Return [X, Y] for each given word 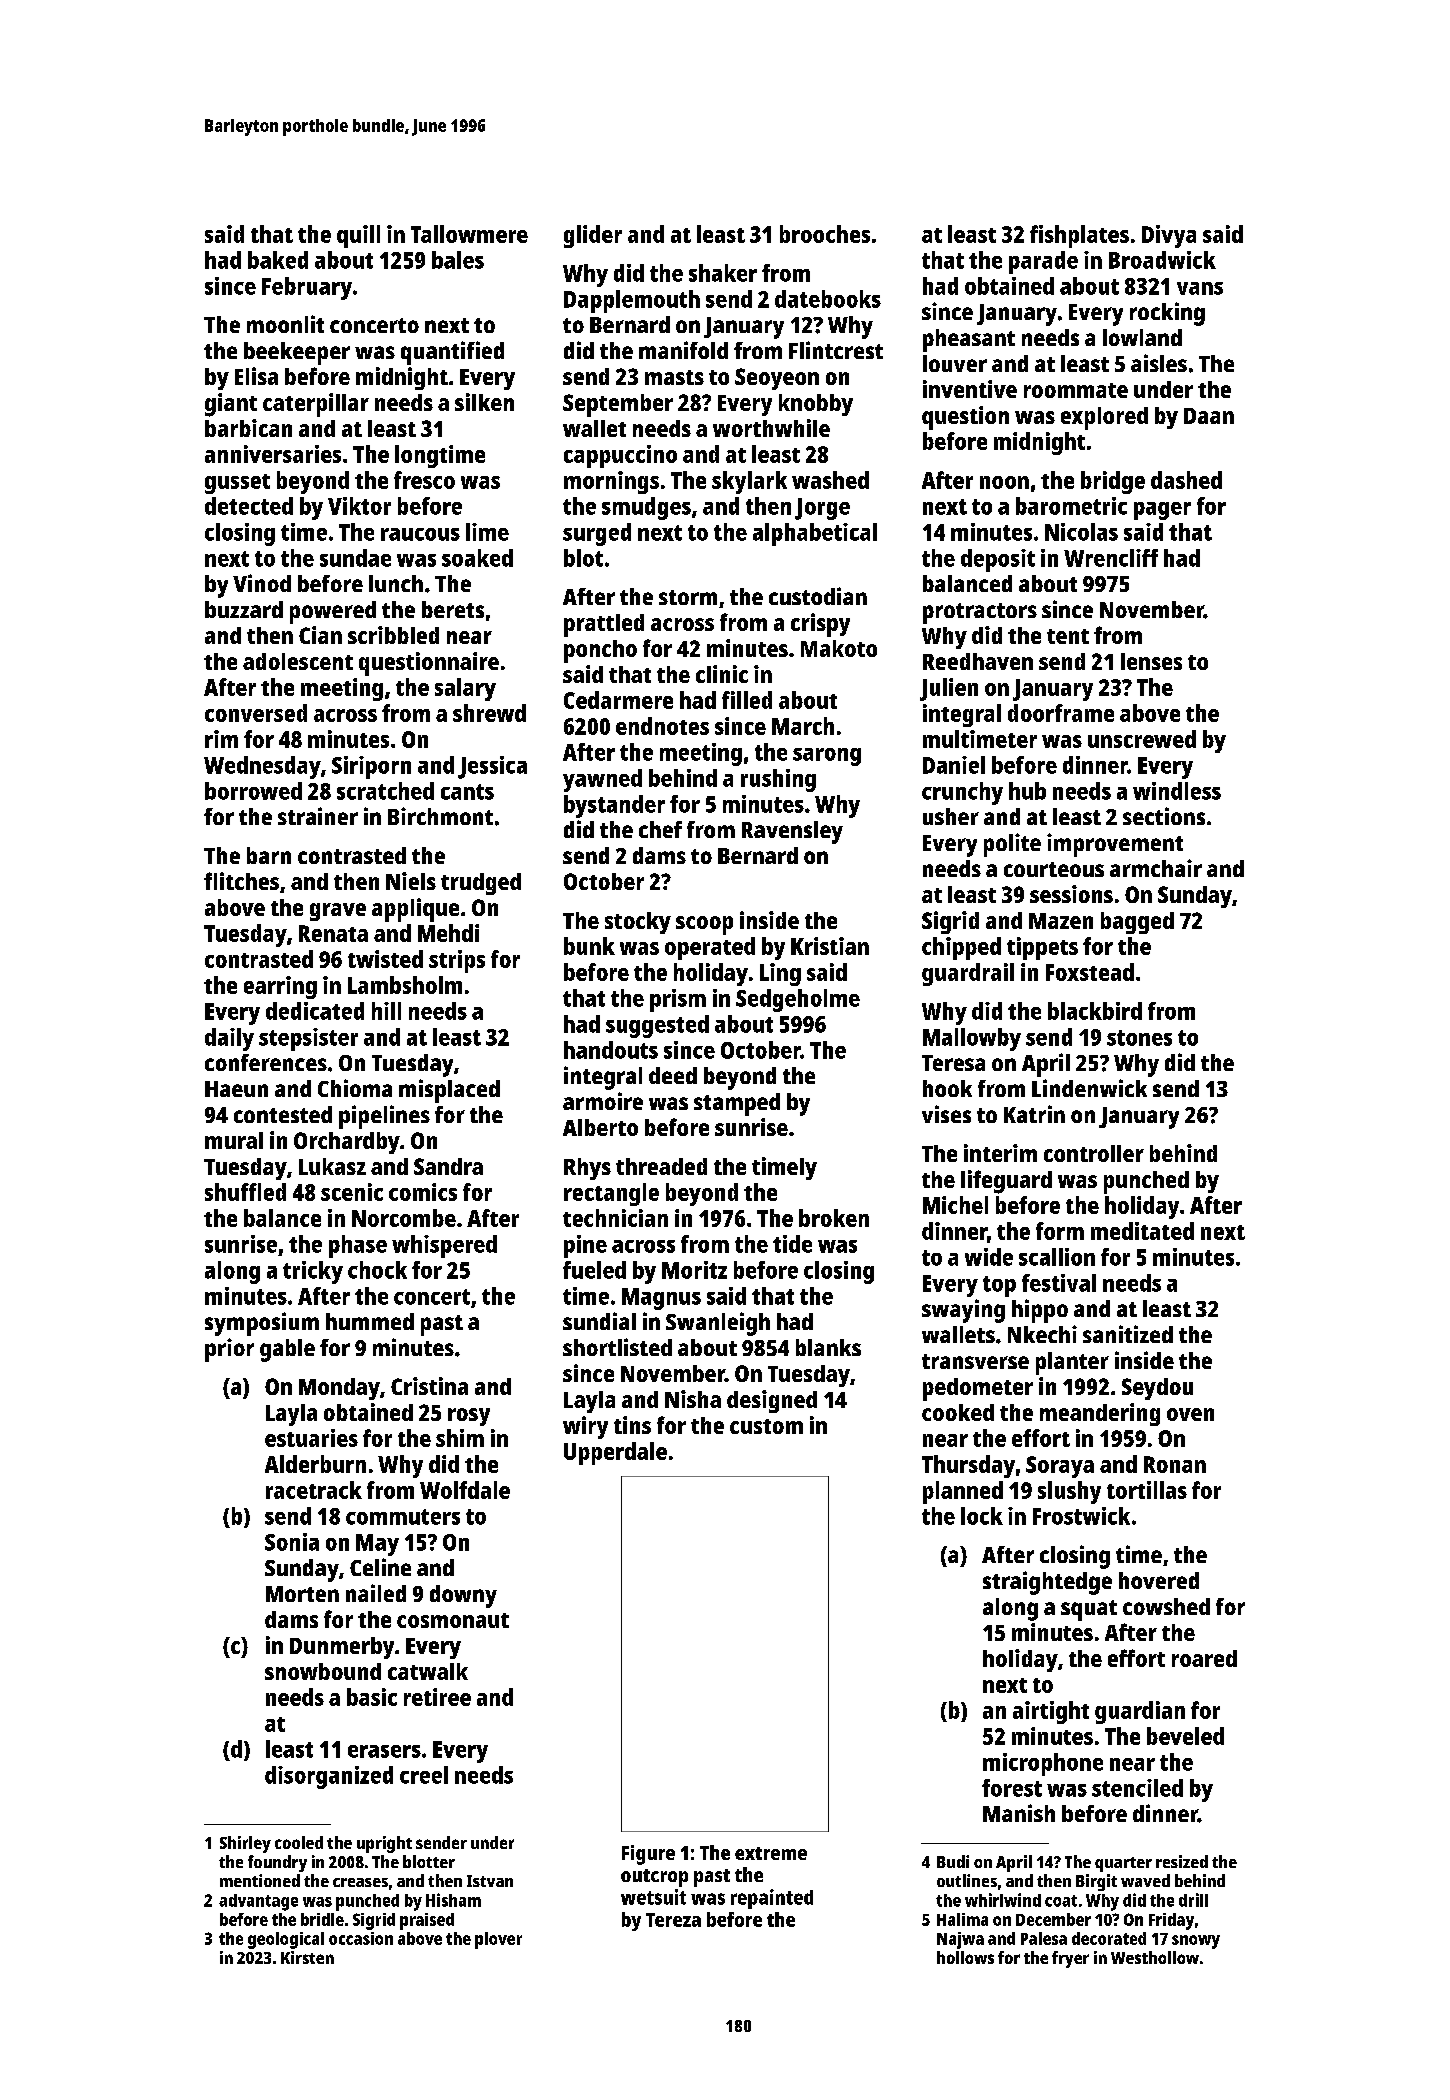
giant [231, 405]
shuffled [245, 1192]
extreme [771, 1853]
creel [424, 1775]
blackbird [1095, 1011]
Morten [302, 1594]
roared [1204, 1658]
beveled [1185, 1736]
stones [1139, 1038]
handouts [611, 1050]
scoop [704, 925]
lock [982, 1516]
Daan [1209, 416]
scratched [385, 791]
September [618, 405]
